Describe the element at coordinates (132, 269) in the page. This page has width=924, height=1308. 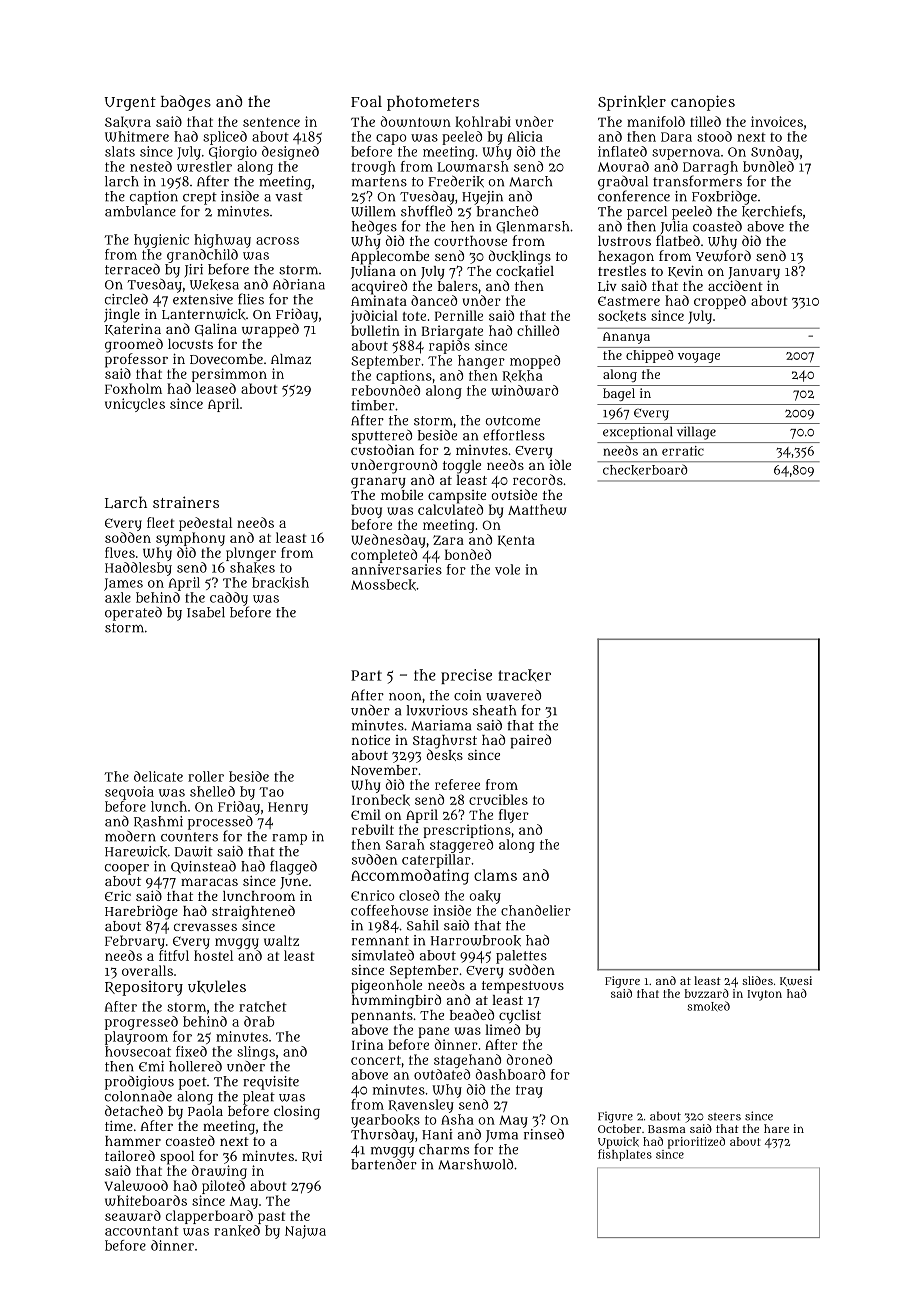
I see `terraced` at that location.
